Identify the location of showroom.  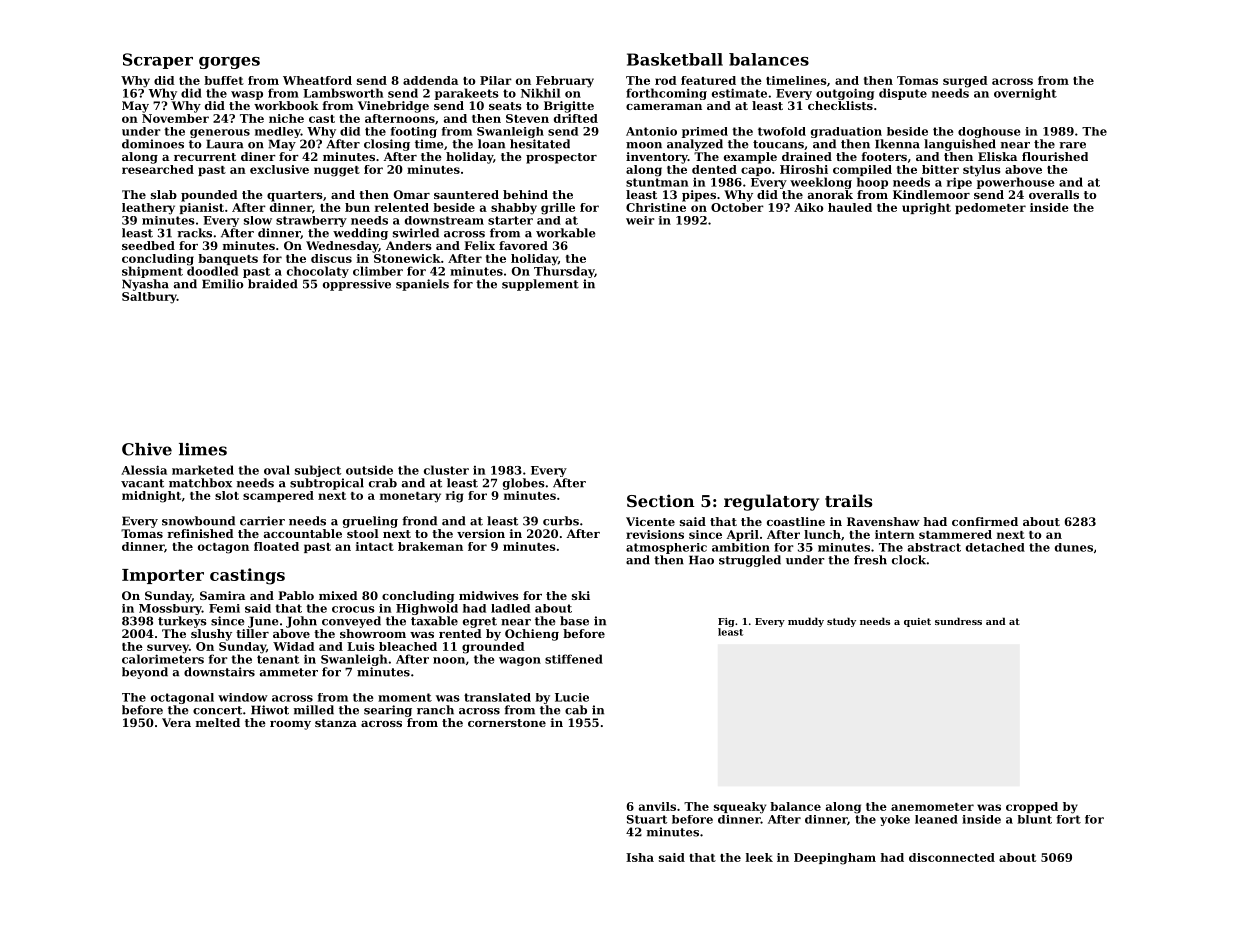
(373, 633).
